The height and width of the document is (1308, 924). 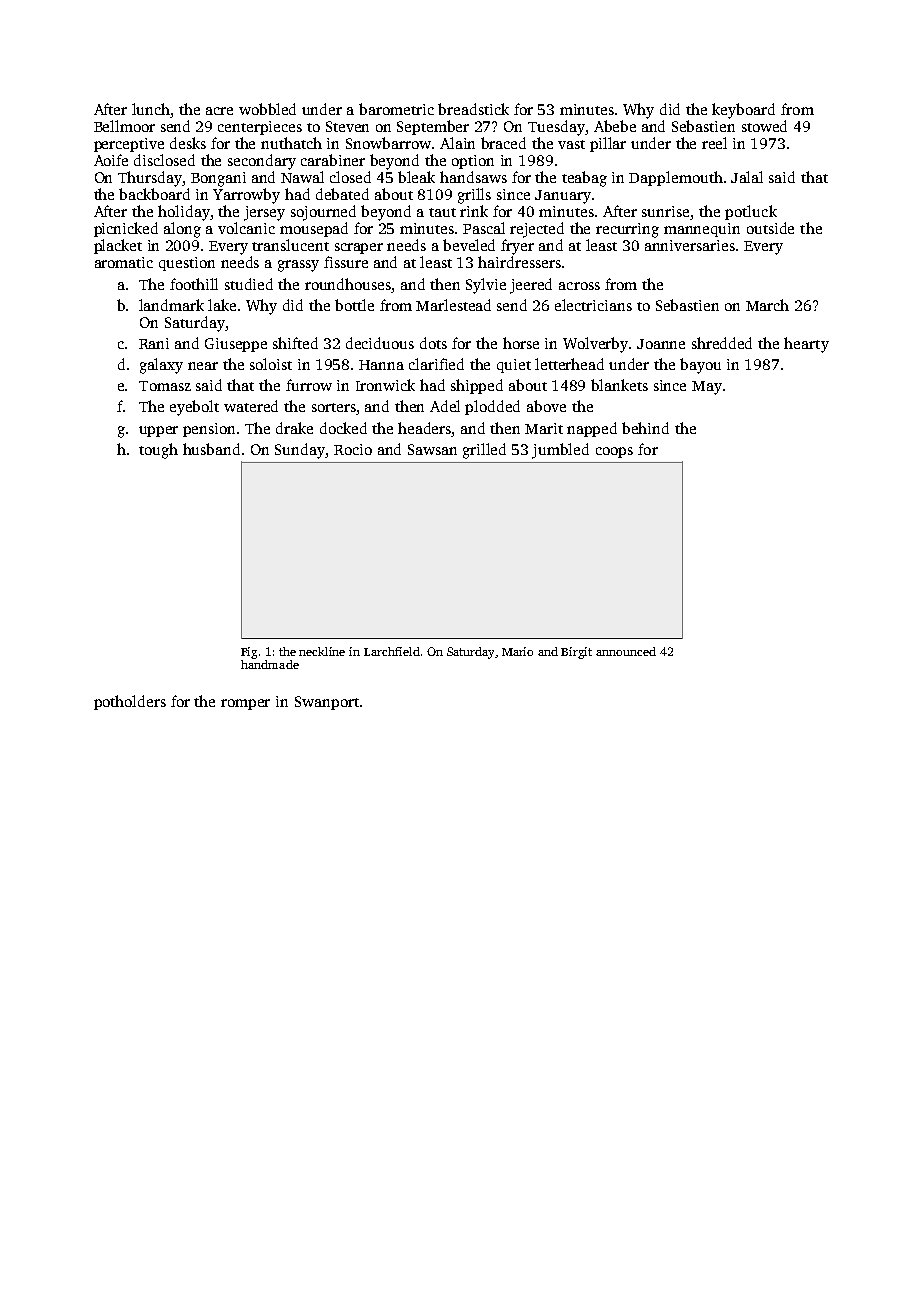 What do you see at coordinates (544, 428) in the document?
I see `Marit` at bounding box center [544, 428].
